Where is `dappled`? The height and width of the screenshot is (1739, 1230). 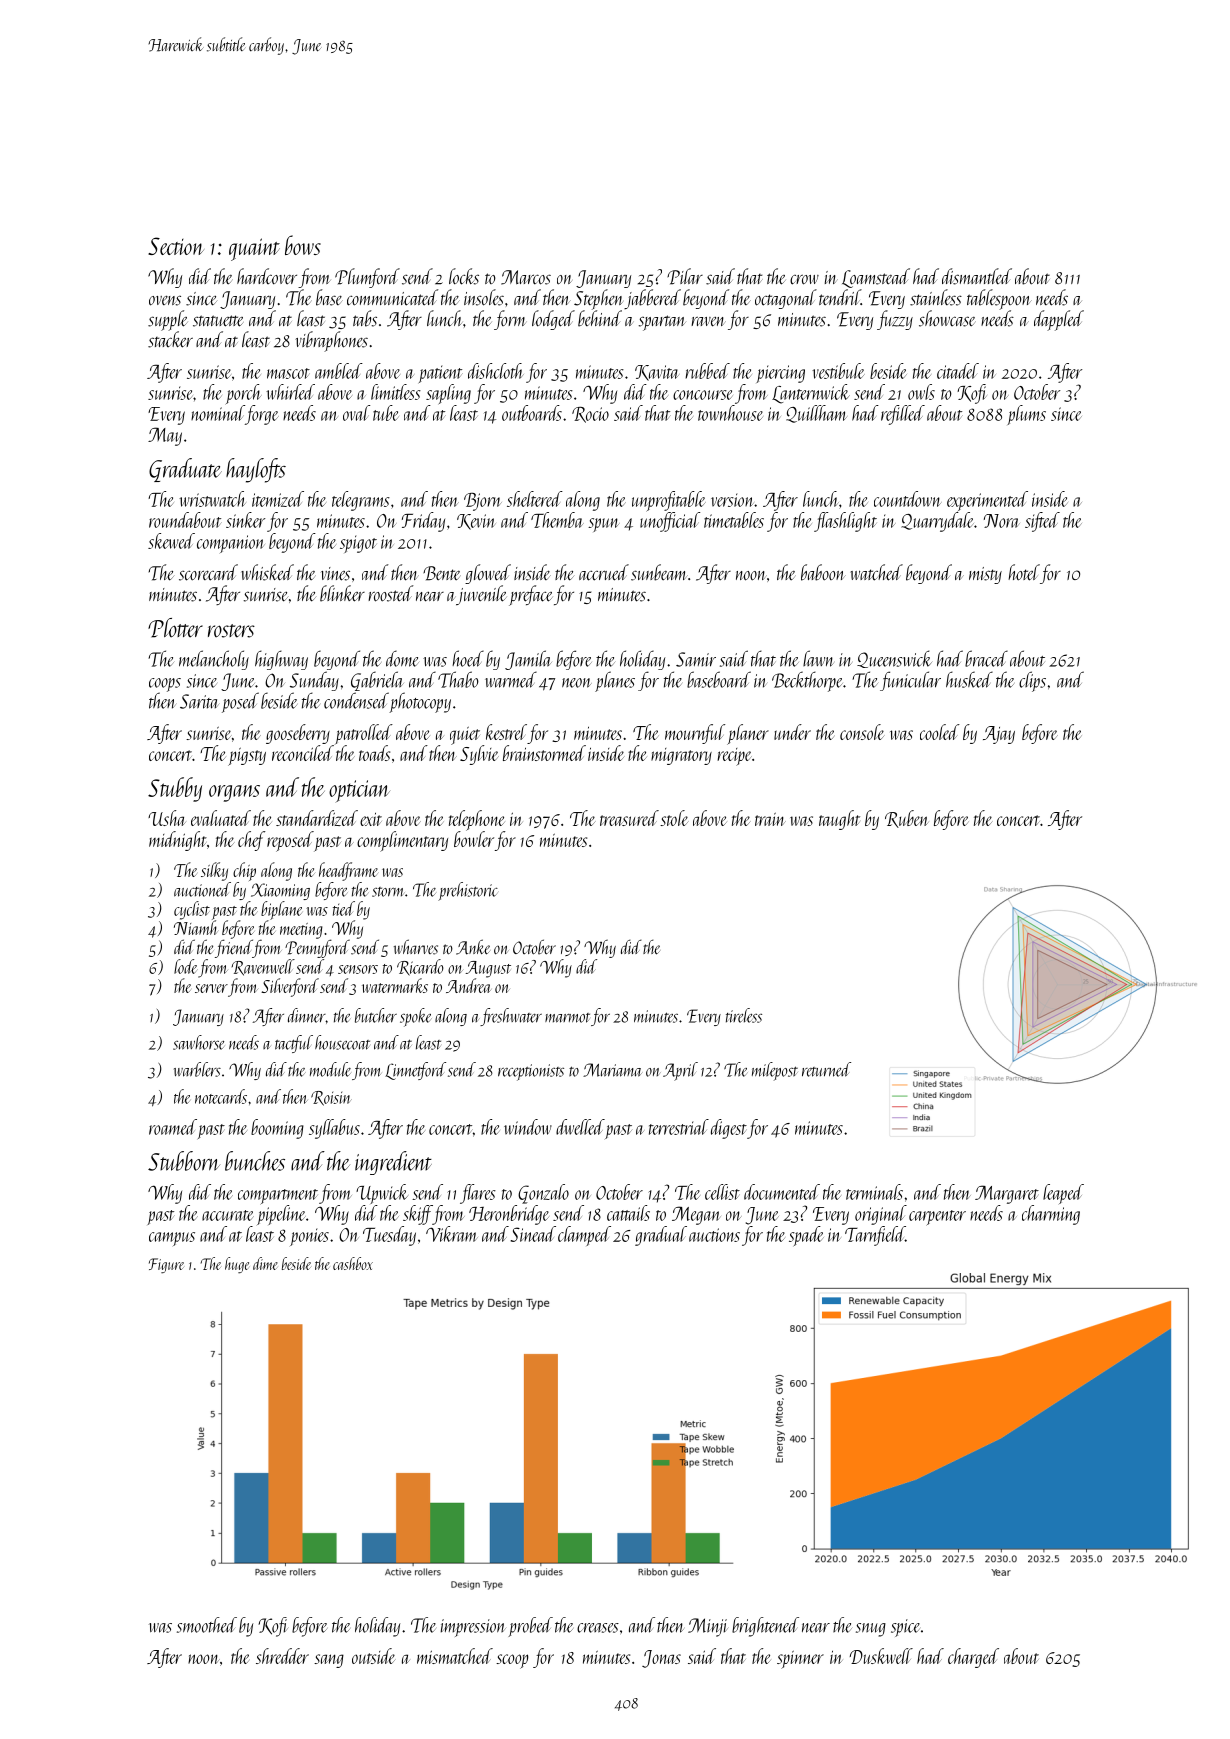
dappled is located at coordinates (1059, 320).
